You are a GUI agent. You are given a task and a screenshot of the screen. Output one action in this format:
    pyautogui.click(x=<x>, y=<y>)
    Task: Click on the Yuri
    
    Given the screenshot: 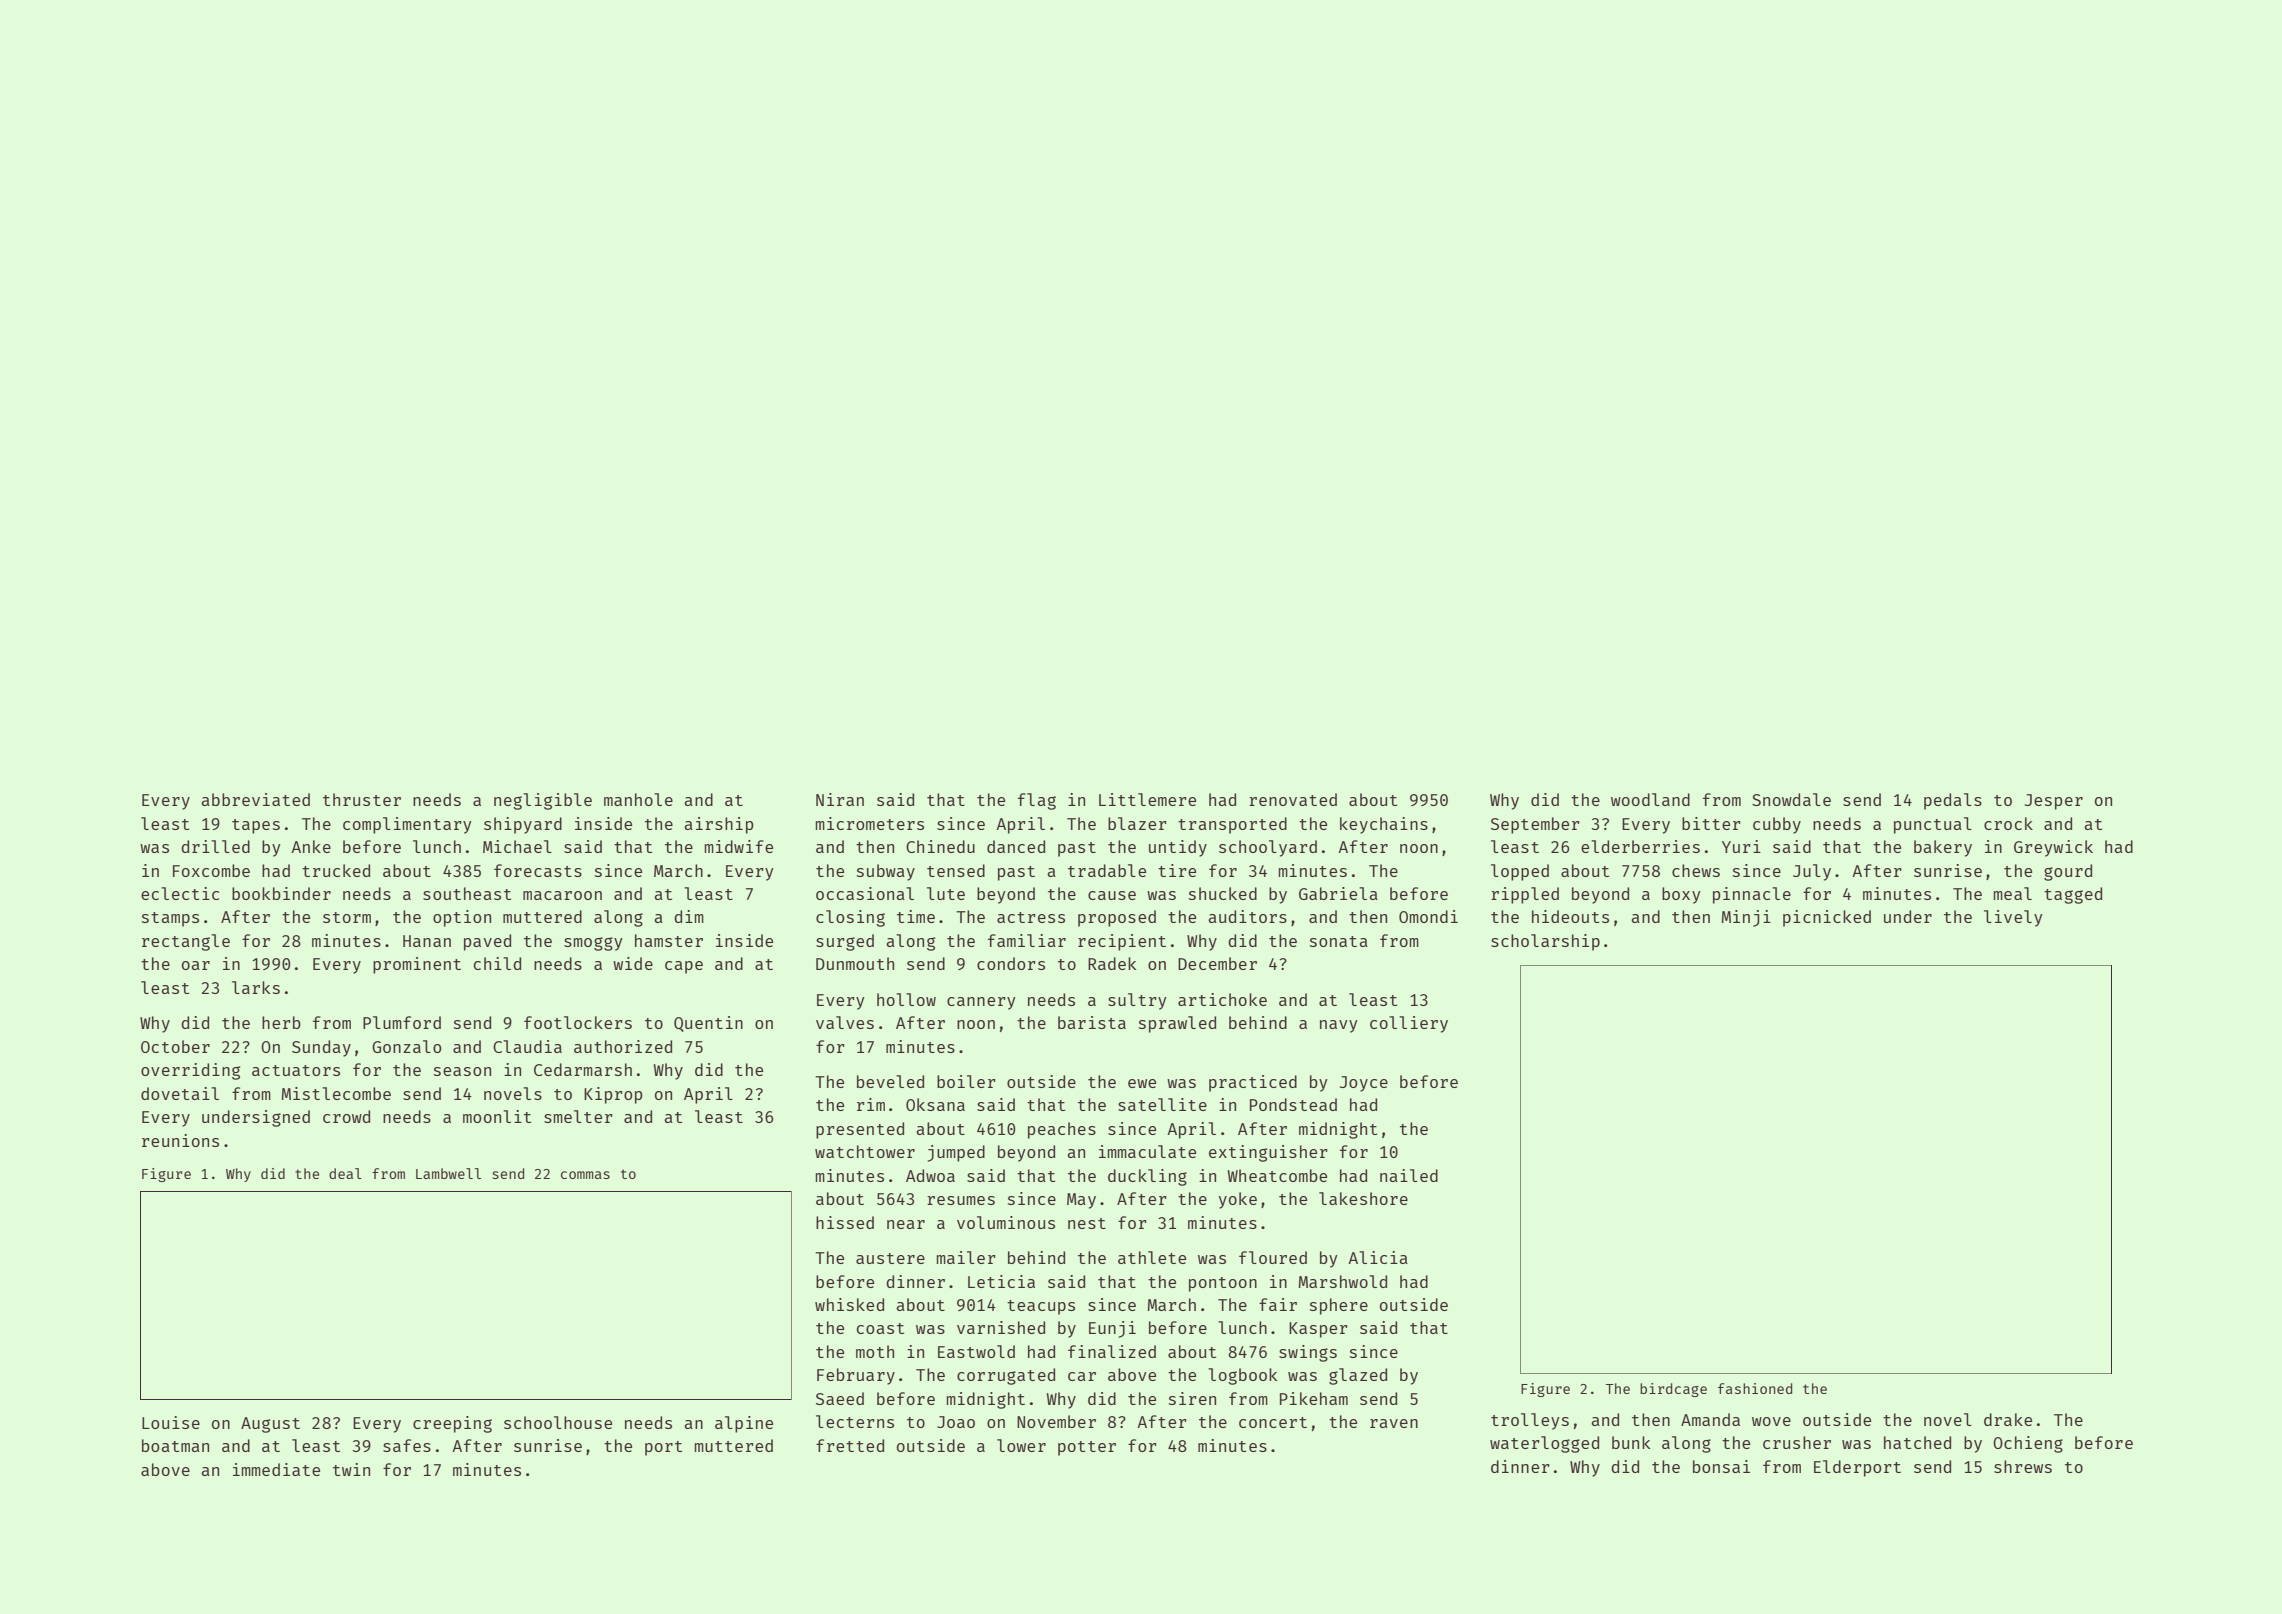 What is the action you would take?
    pyautogui.click(x=1741, y=846)
